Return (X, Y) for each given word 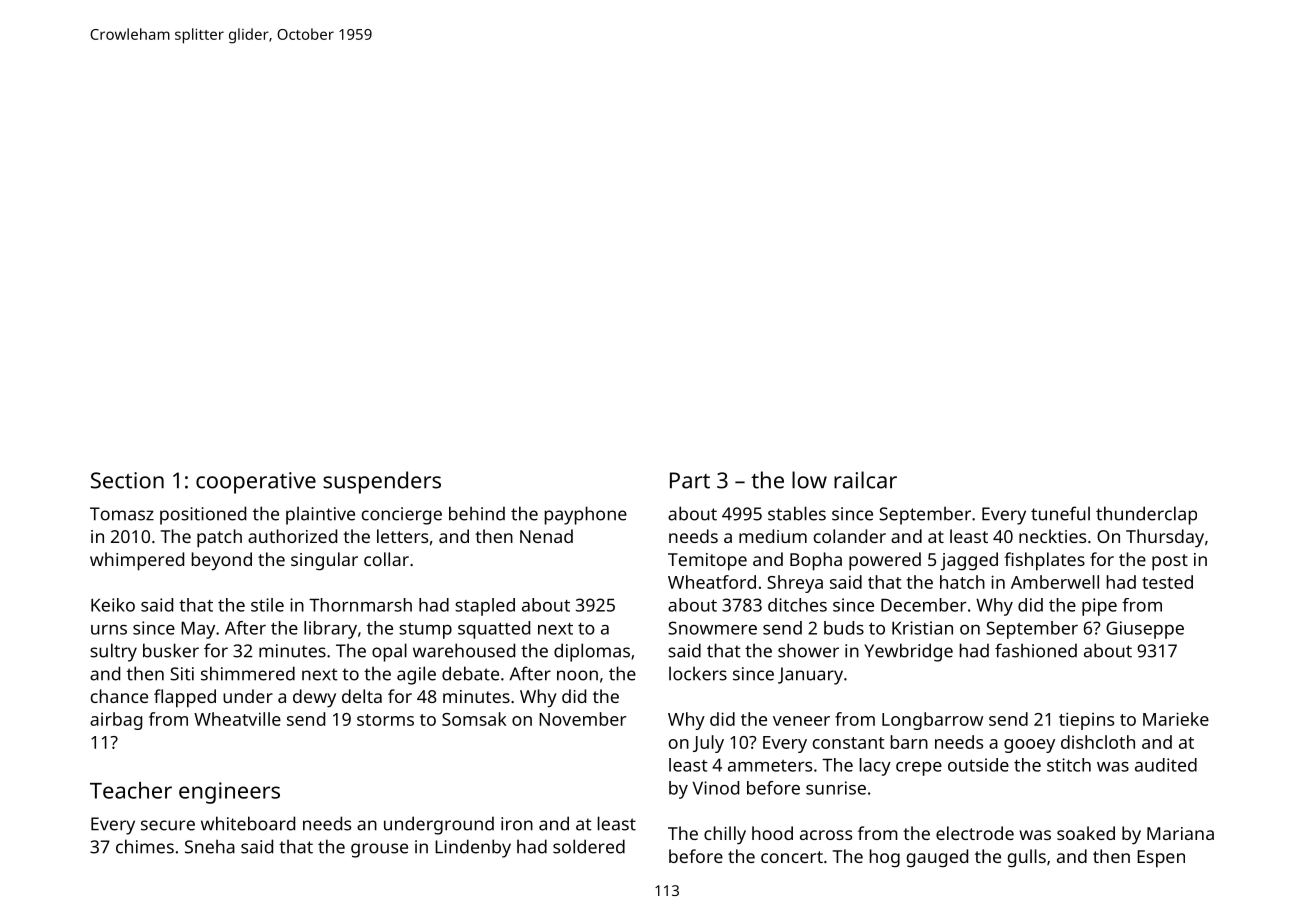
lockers (698, 673)
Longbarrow (932, 721)
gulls (1027, 858)
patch (219, 538)
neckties (1052, 536)
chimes (145, 846)
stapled (485, 607)
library (330, 630)
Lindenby (473, 848)
